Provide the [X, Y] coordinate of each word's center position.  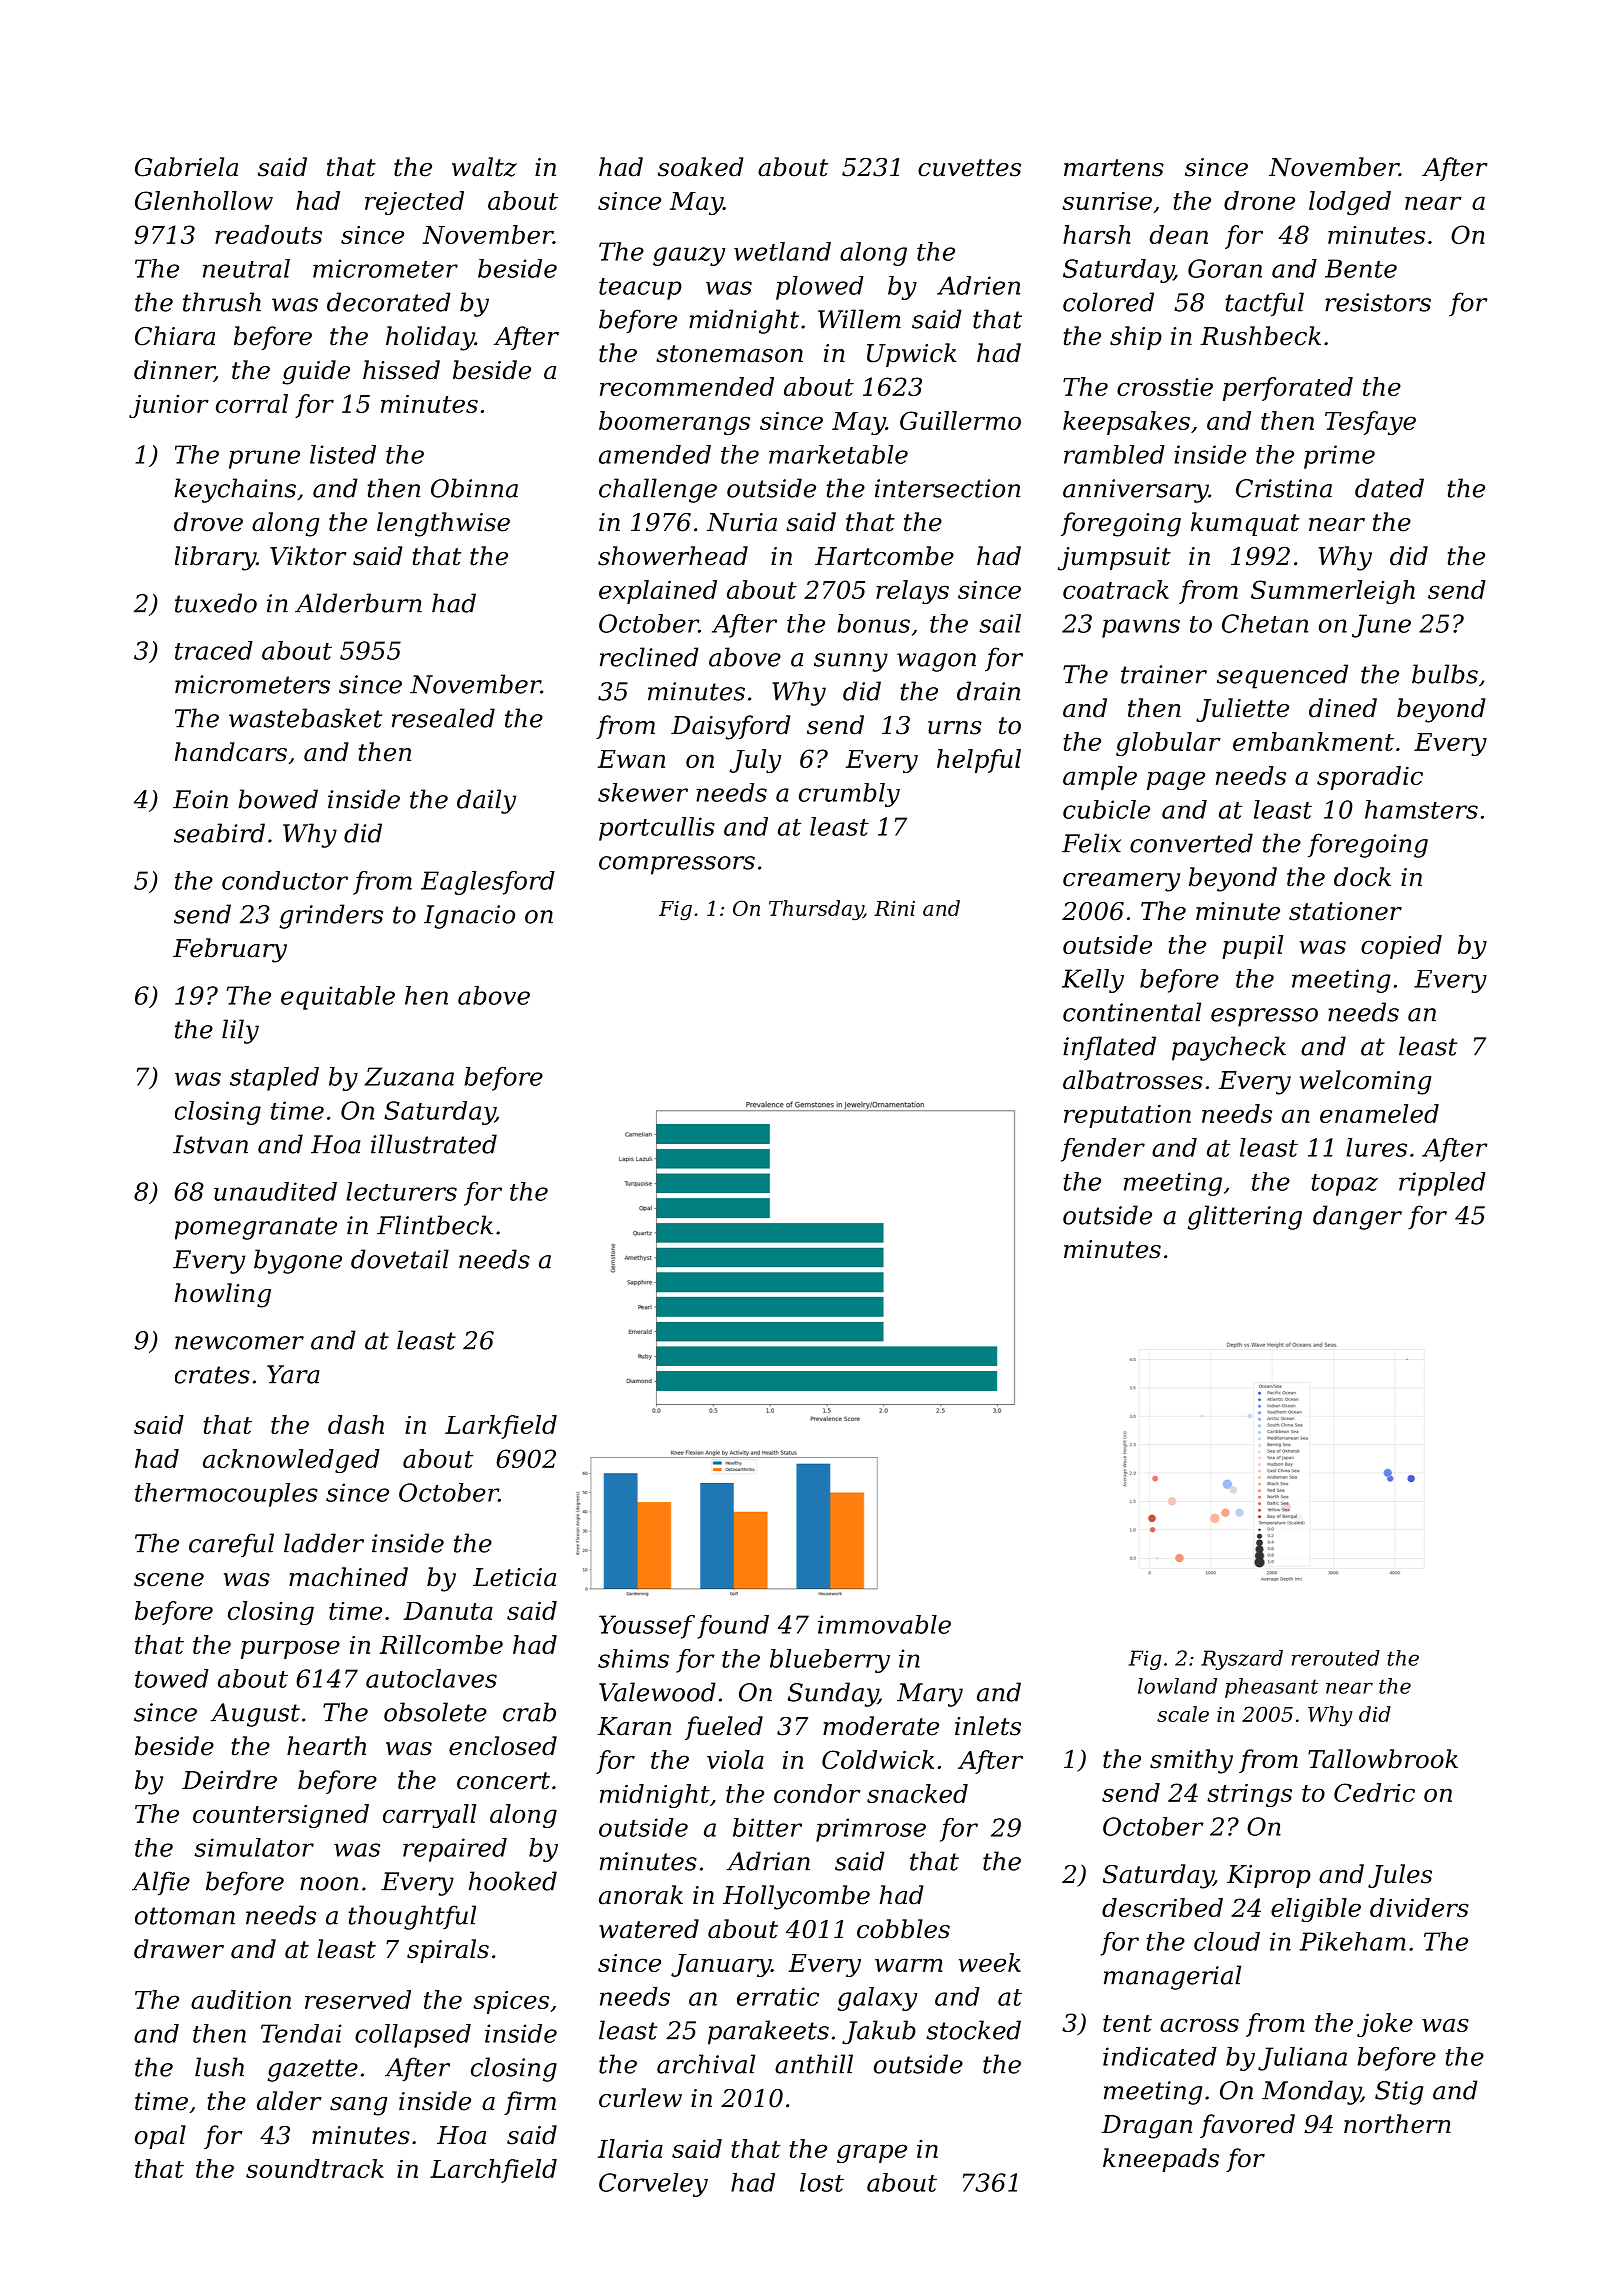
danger [1357, 1217]
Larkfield [501, 1427]
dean [1179, 234]
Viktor [308, 556]
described [1162, 1907]
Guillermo [960, 420]
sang [358, 2106]
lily [240, 1031]
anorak [641, 1895]
